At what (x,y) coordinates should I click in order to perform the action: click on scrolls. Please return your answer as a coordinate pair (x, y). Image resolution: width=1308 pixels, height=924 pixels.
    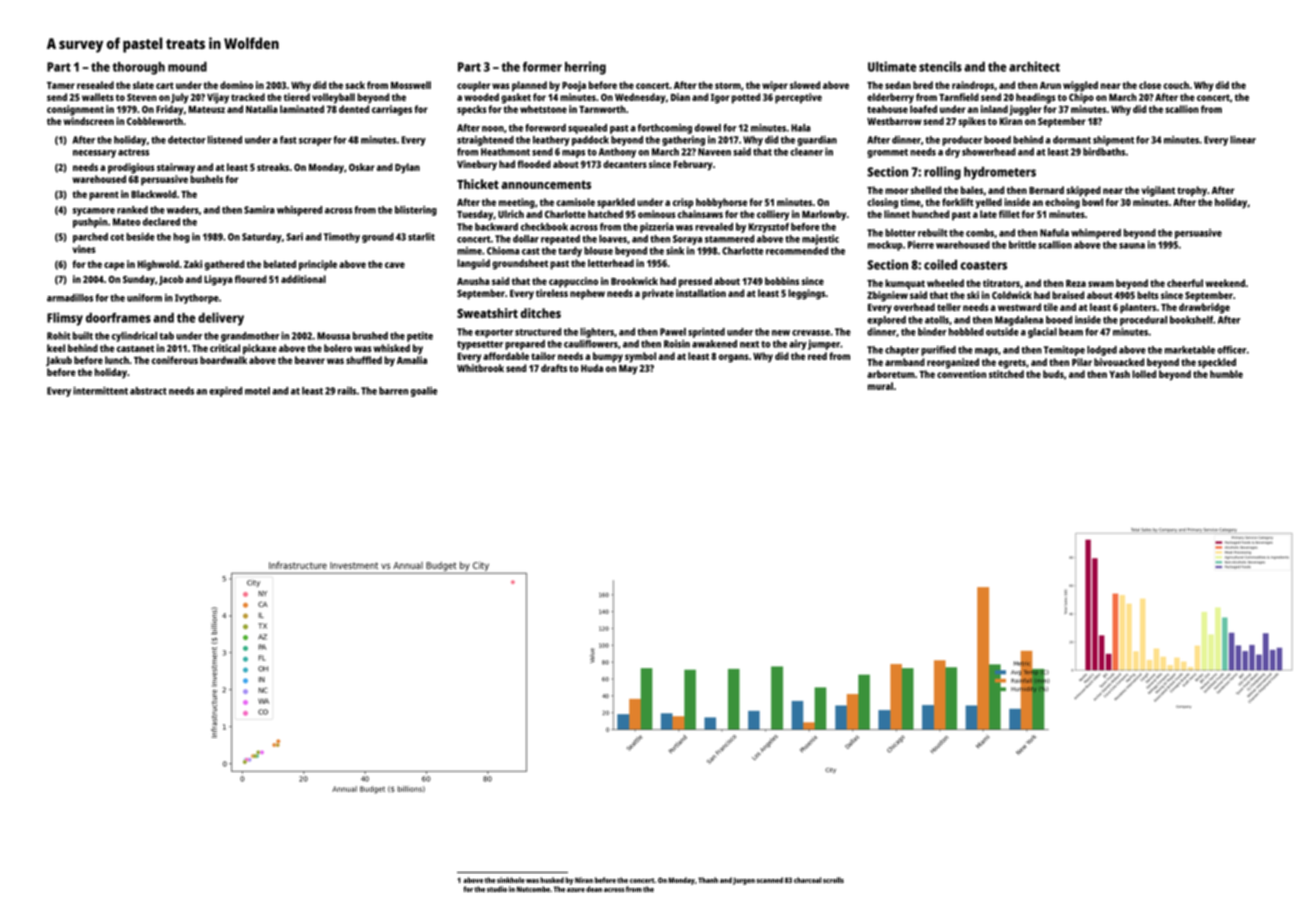
    Looking at the image, I should click on (833, 880).
